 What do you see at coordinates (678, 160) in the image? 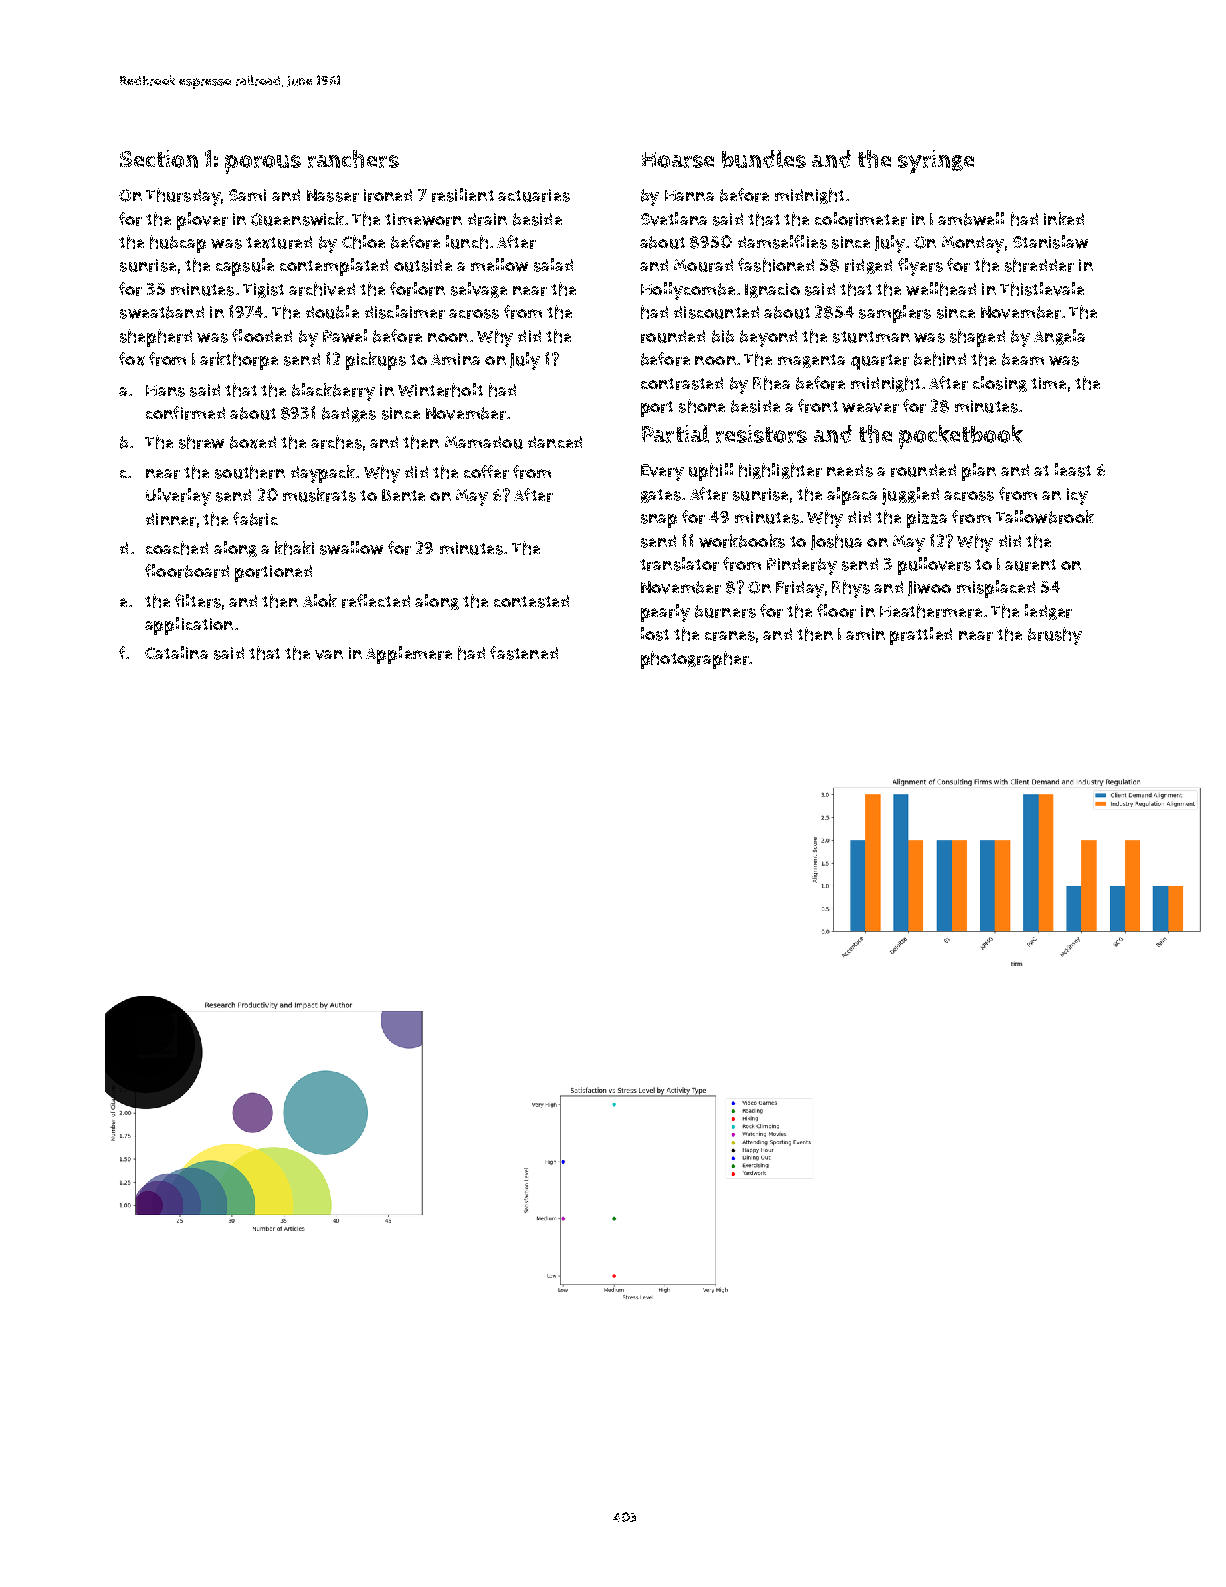
I see `Hoarse` at bounding box center [678, 160].
